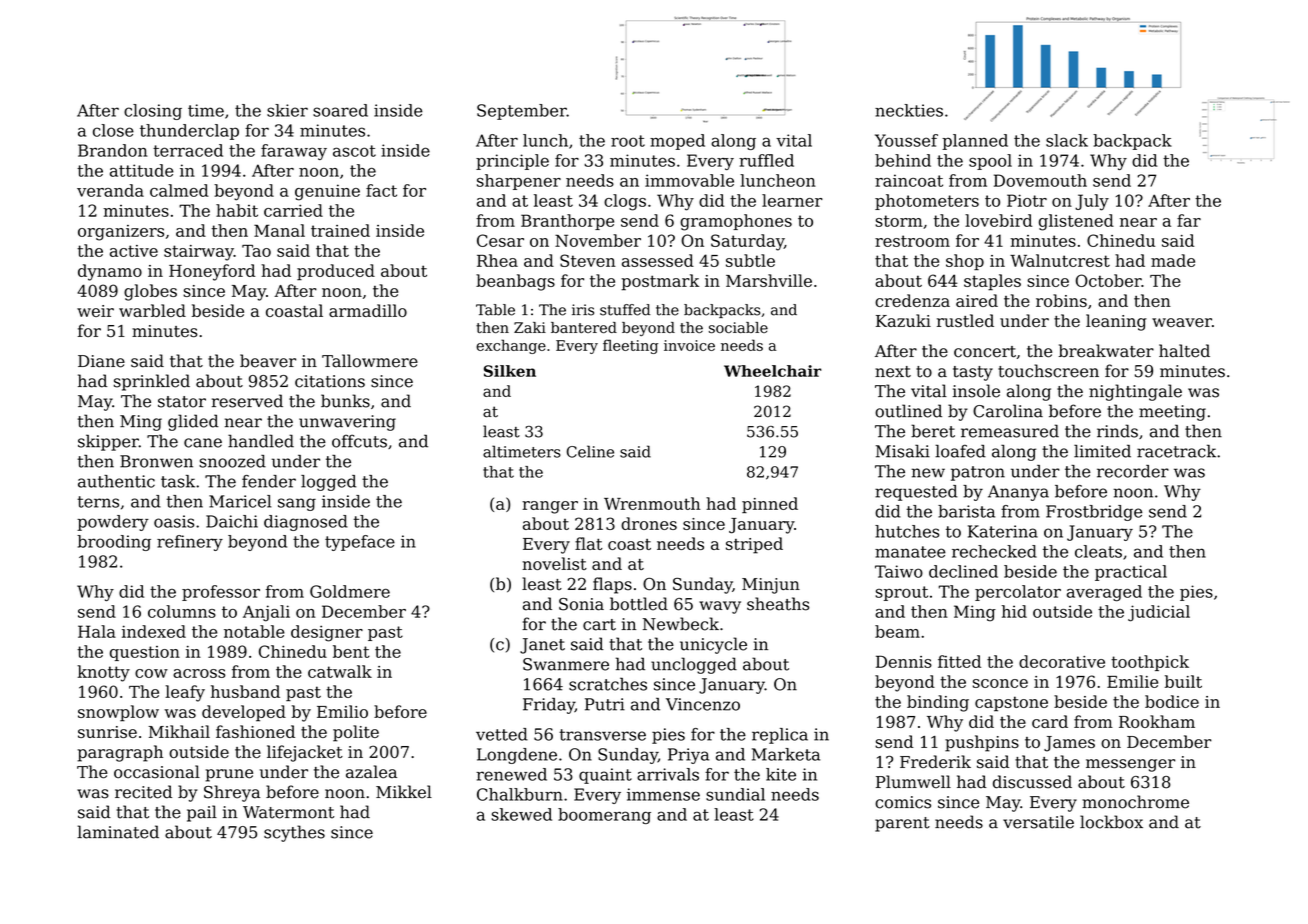 This page has width=1308, height=924. What do you see at coordinates (153, 112) in the page?
I see `closing` at bounding box center [153, 112].
